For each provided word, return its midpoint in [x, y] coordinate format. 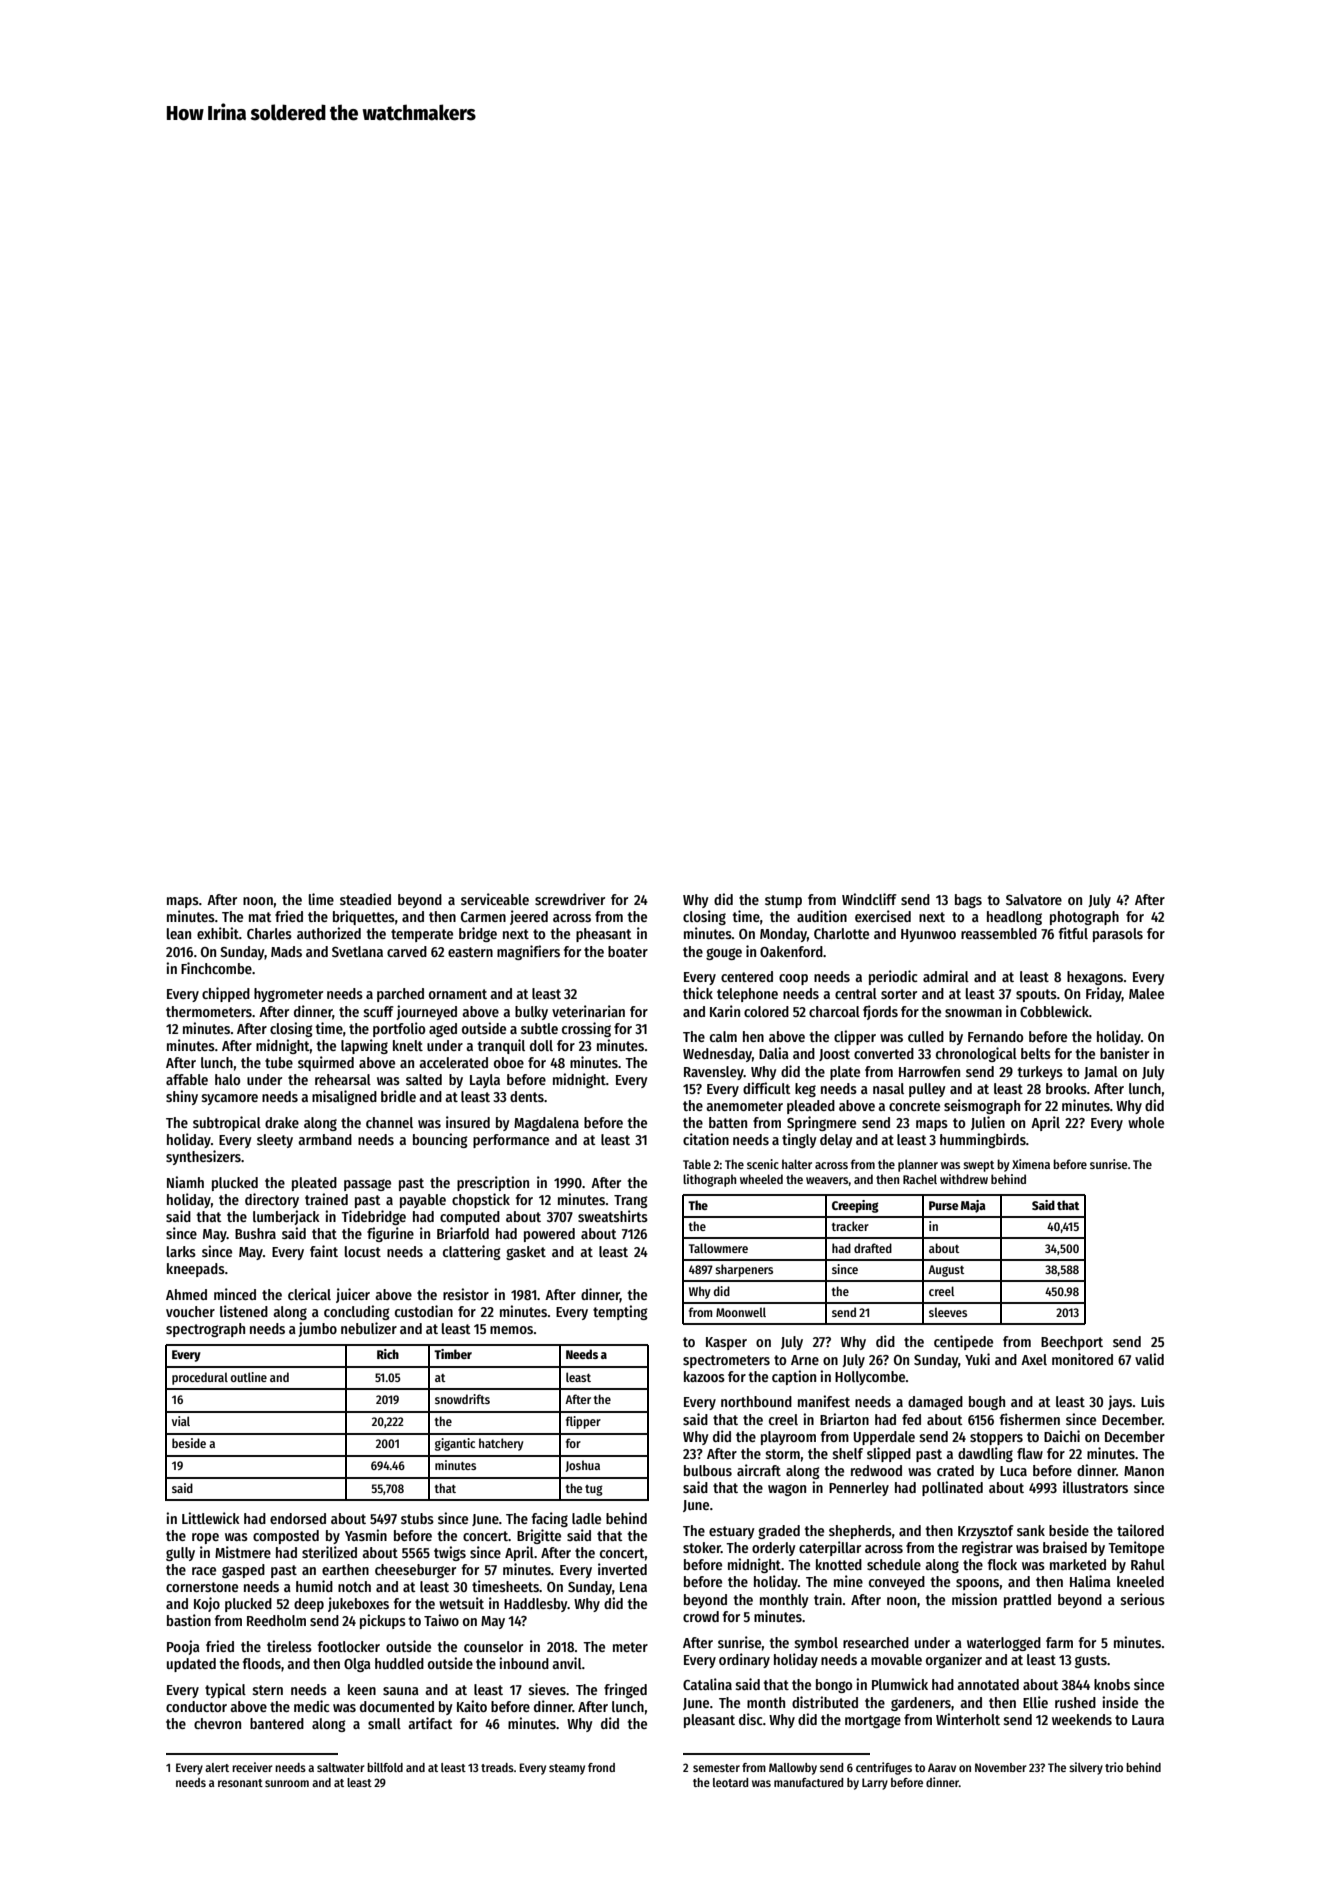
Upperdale [884, 1438]
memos [511, 1330]
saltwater [341, 1767]
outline [248, 1377]
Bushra [255, 1233]
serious [1143, 1599]
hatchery [501, 1444]
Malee [1146, 993]
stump [783, 901]
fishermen [1030, 1419]
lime [321, 899]
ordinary [744, 1660]
